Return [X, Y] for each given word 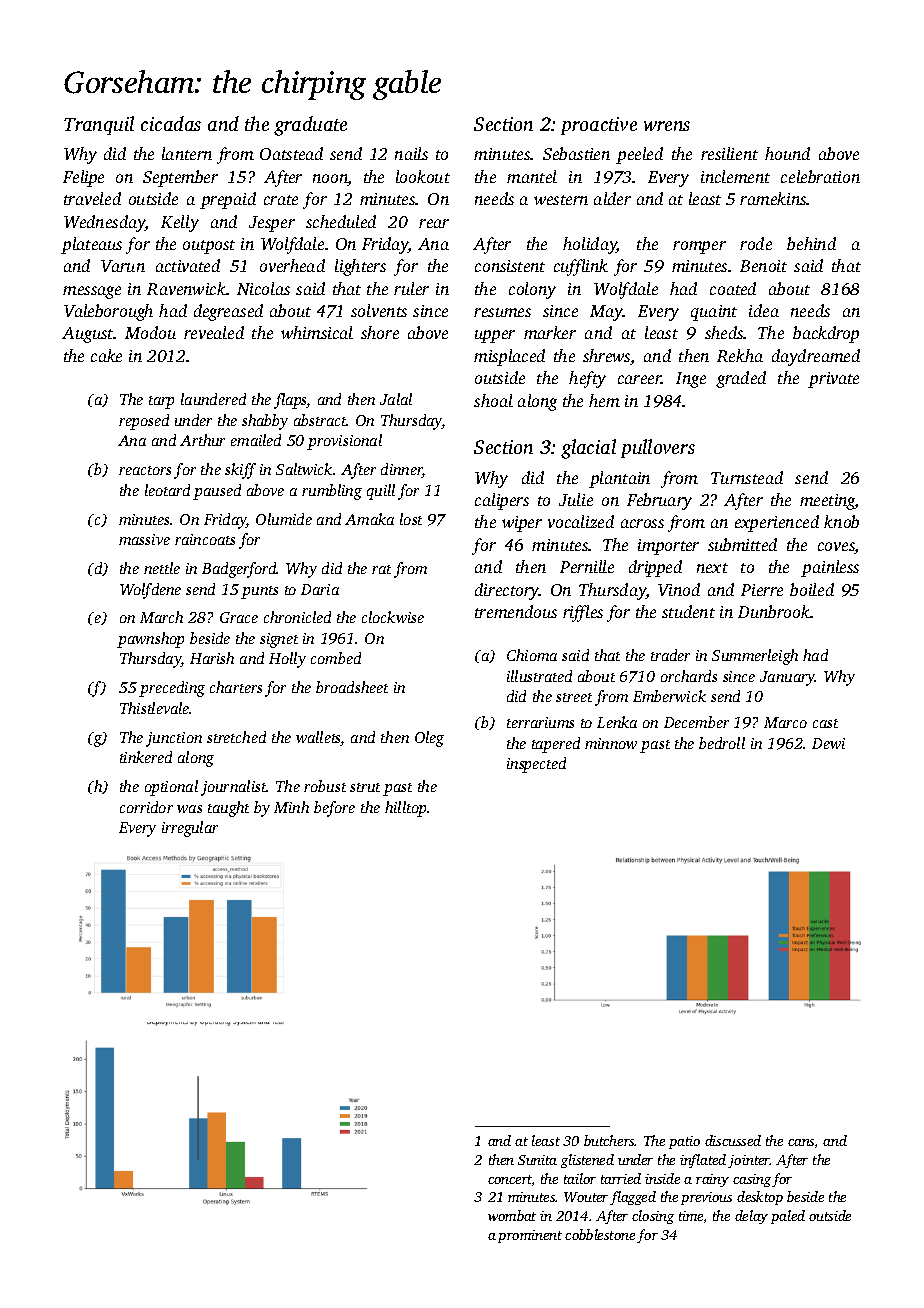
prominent [530, 1236]
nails [411, 153]
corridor [146, 807]
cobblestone [600, 1234]
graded [741, 379]
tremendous [516, 611]
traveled [92, 198]
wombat [512, 1215]
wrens [667, 126]
